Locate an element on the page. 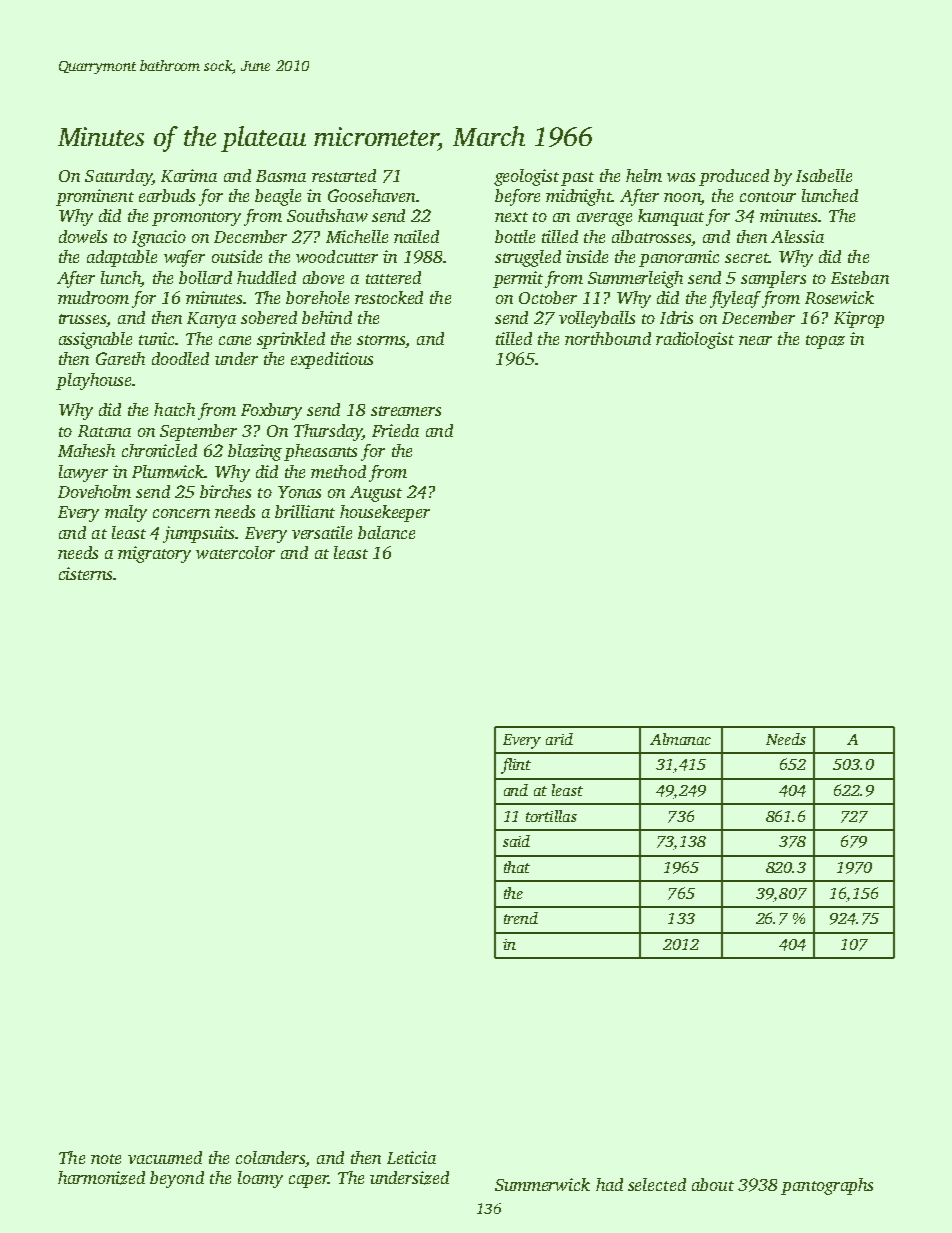 This image has width=952, height=1233. Ignacio is located at coordinates (159, 238).
